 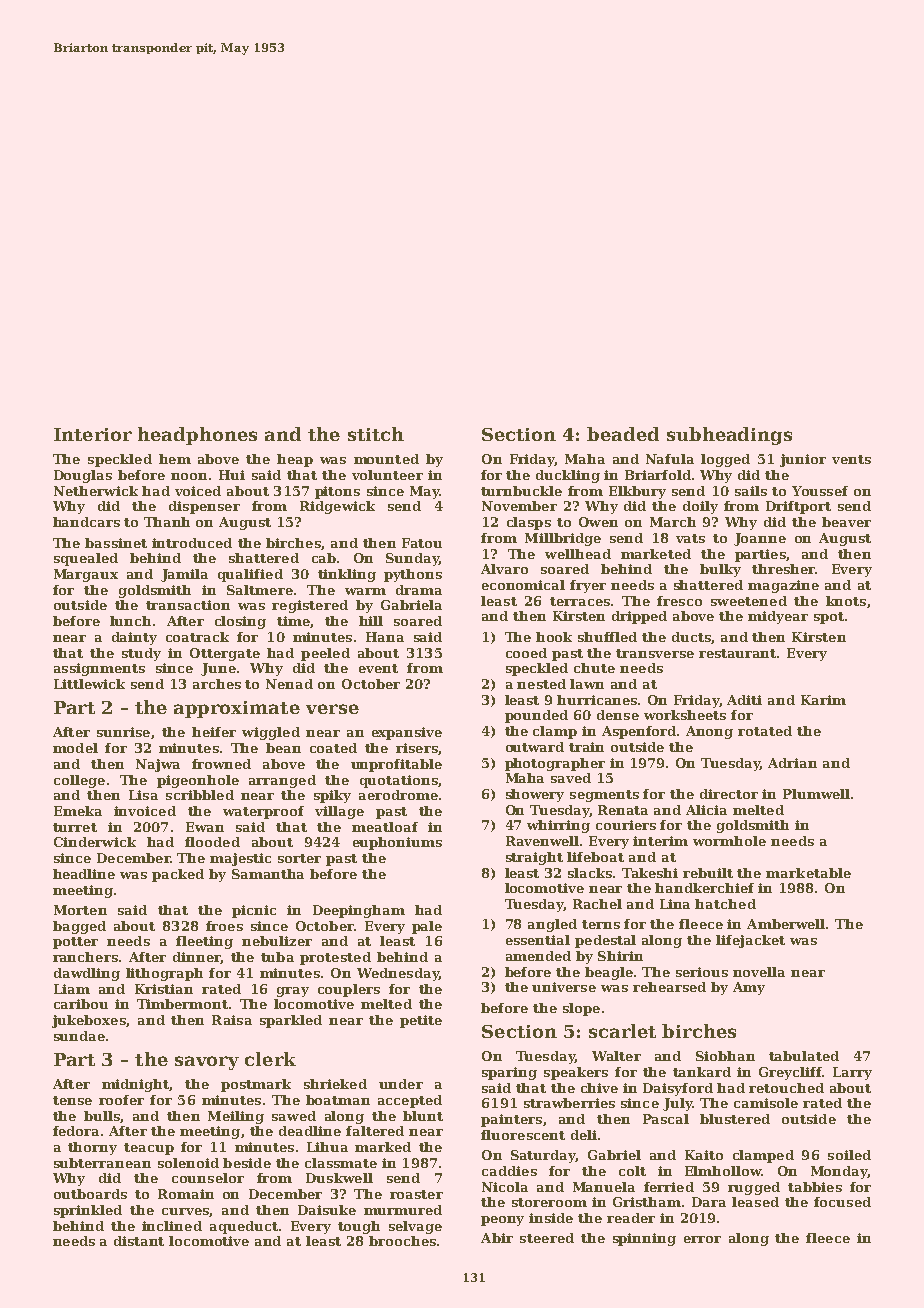 What do you see at coordinates (427, 927) in the screenshot?
I see `pale` at bounding box center [427, 927].
